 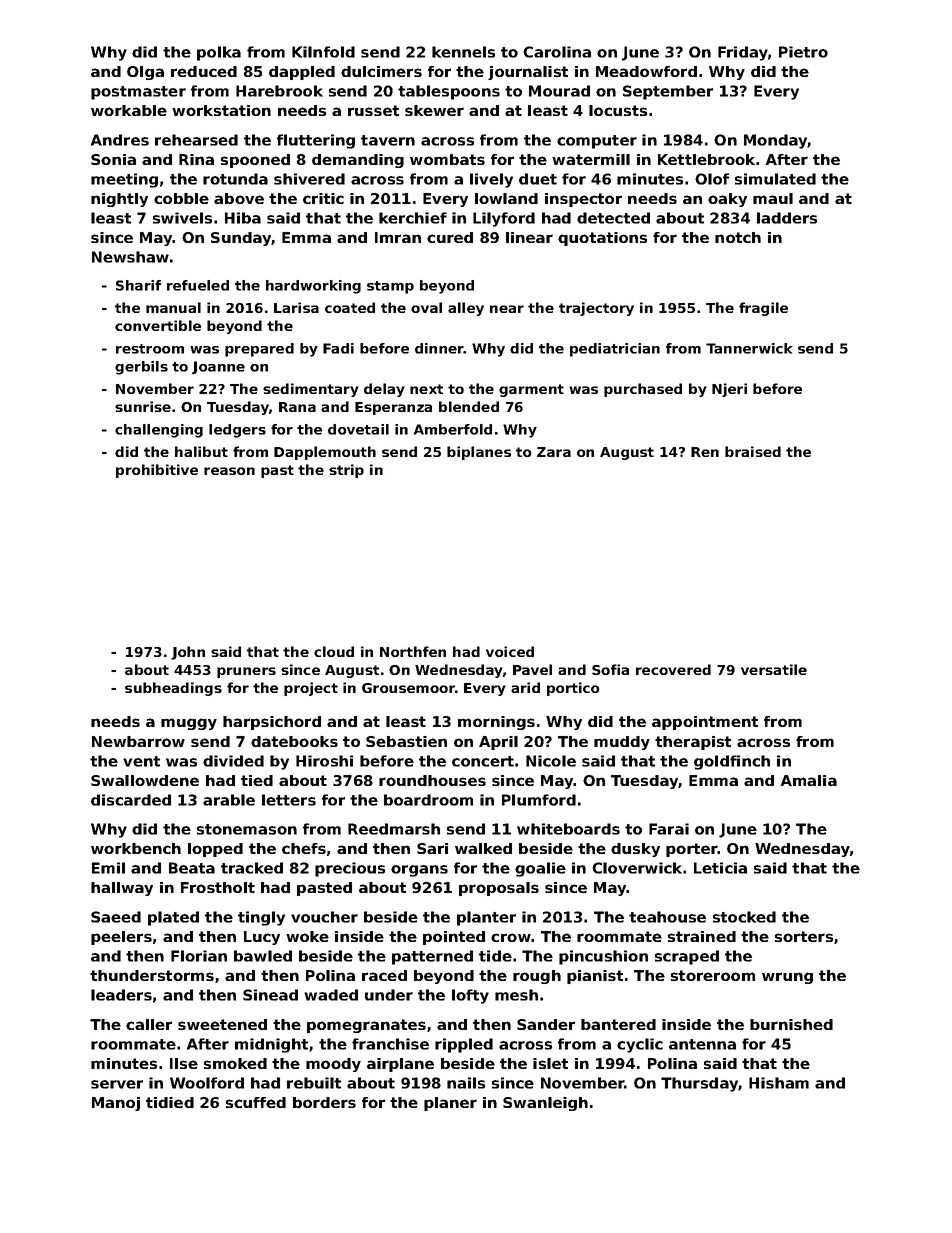 What do you see at coordinates (498, 743) in the screenshot?
I see `April` at bounding box center [498, 743].
